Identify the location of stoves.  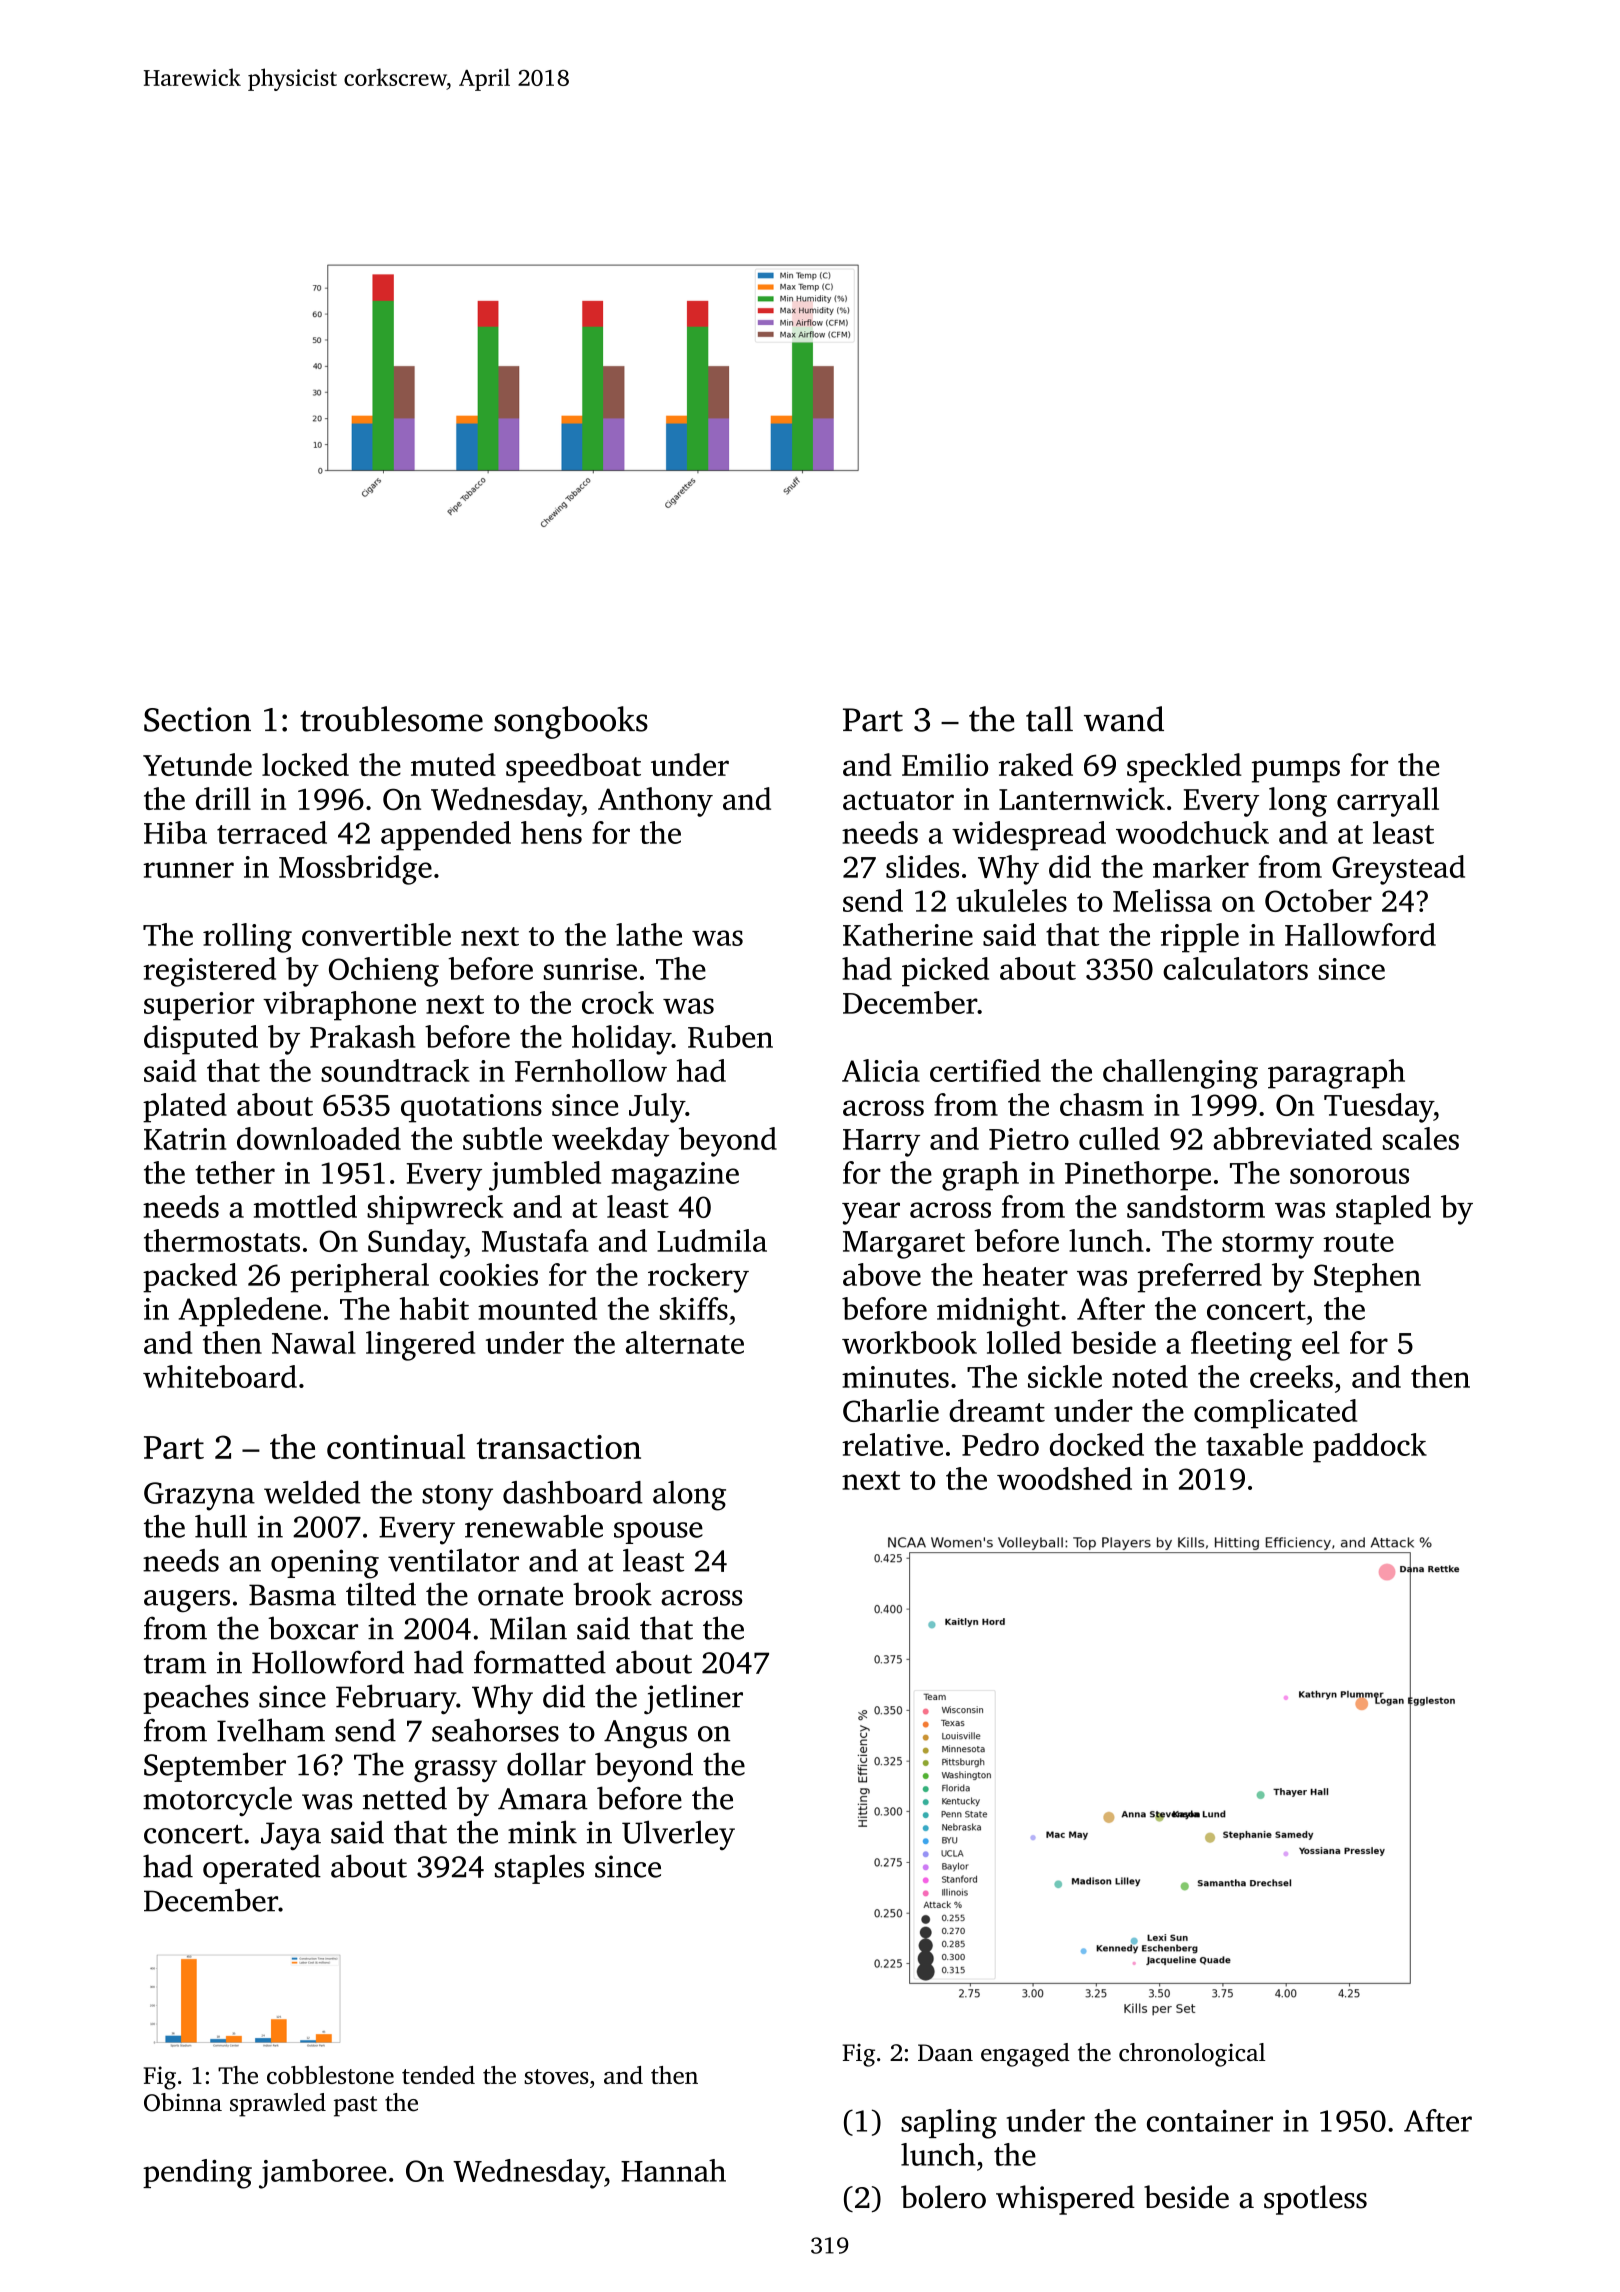
(556, 2076).
